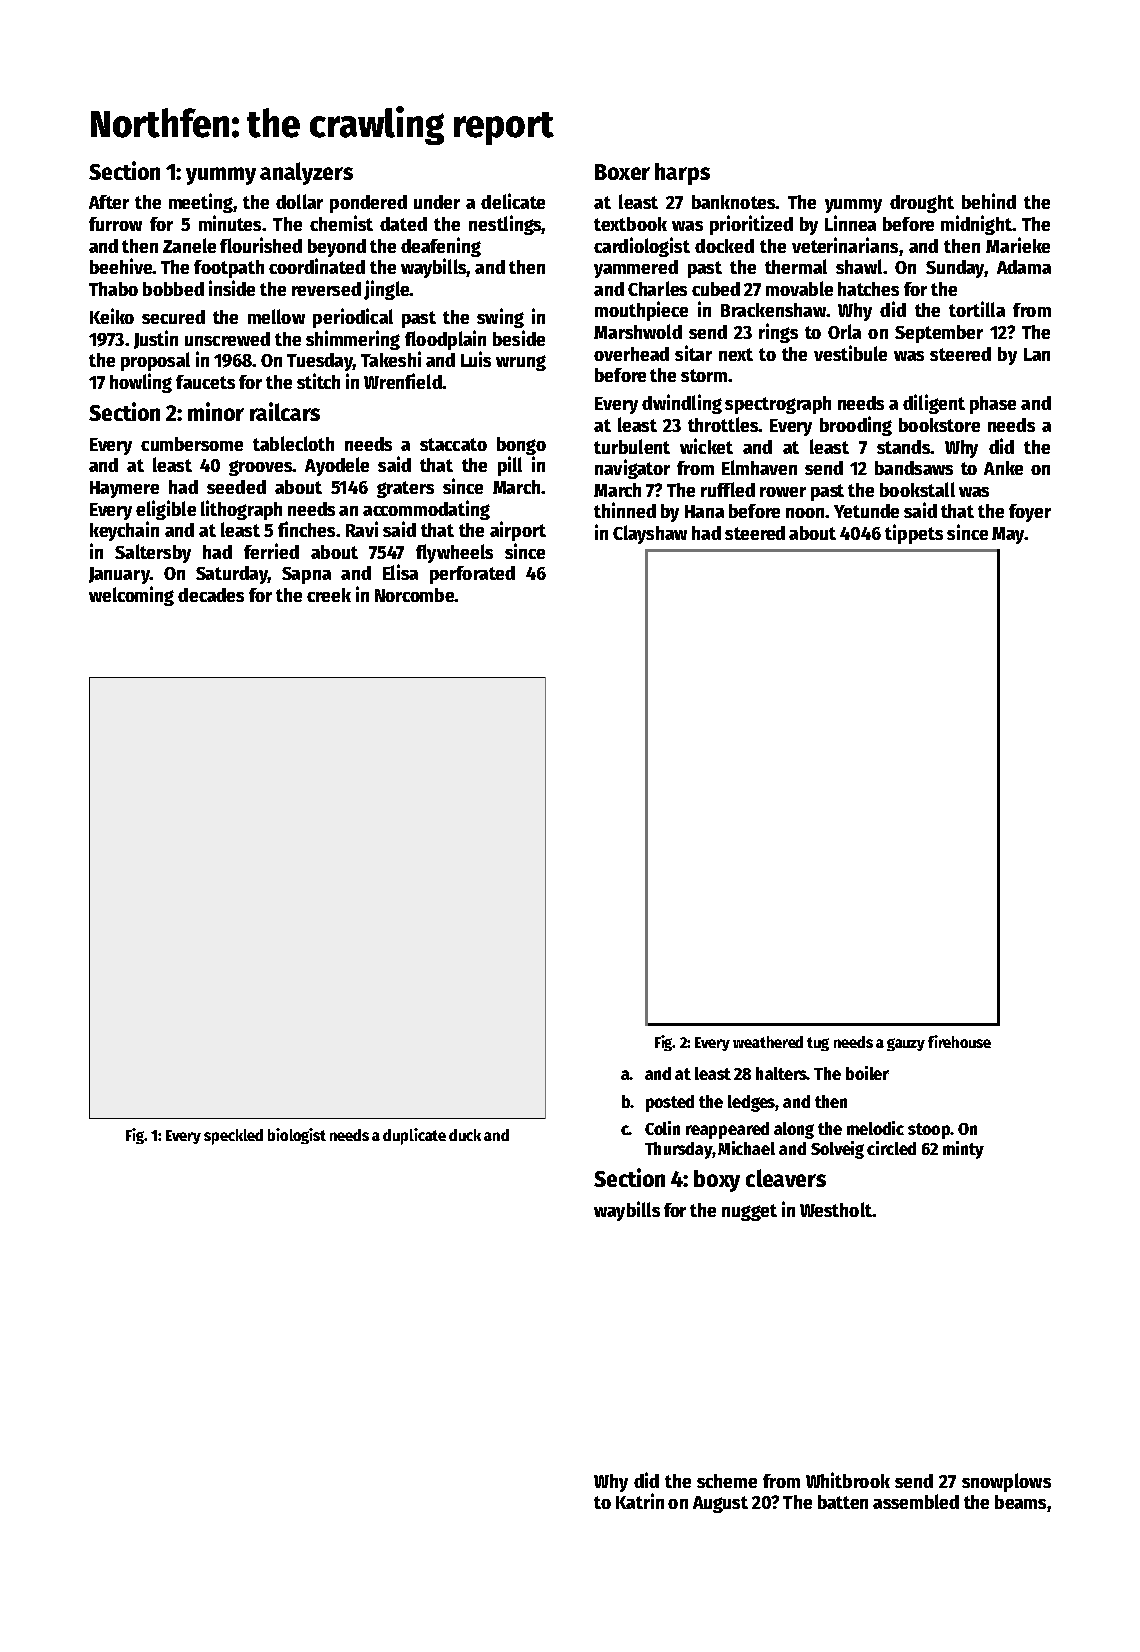  Describe the element at coordinates (131, 596) in the screenshot. I see `welcoming` at that location.
